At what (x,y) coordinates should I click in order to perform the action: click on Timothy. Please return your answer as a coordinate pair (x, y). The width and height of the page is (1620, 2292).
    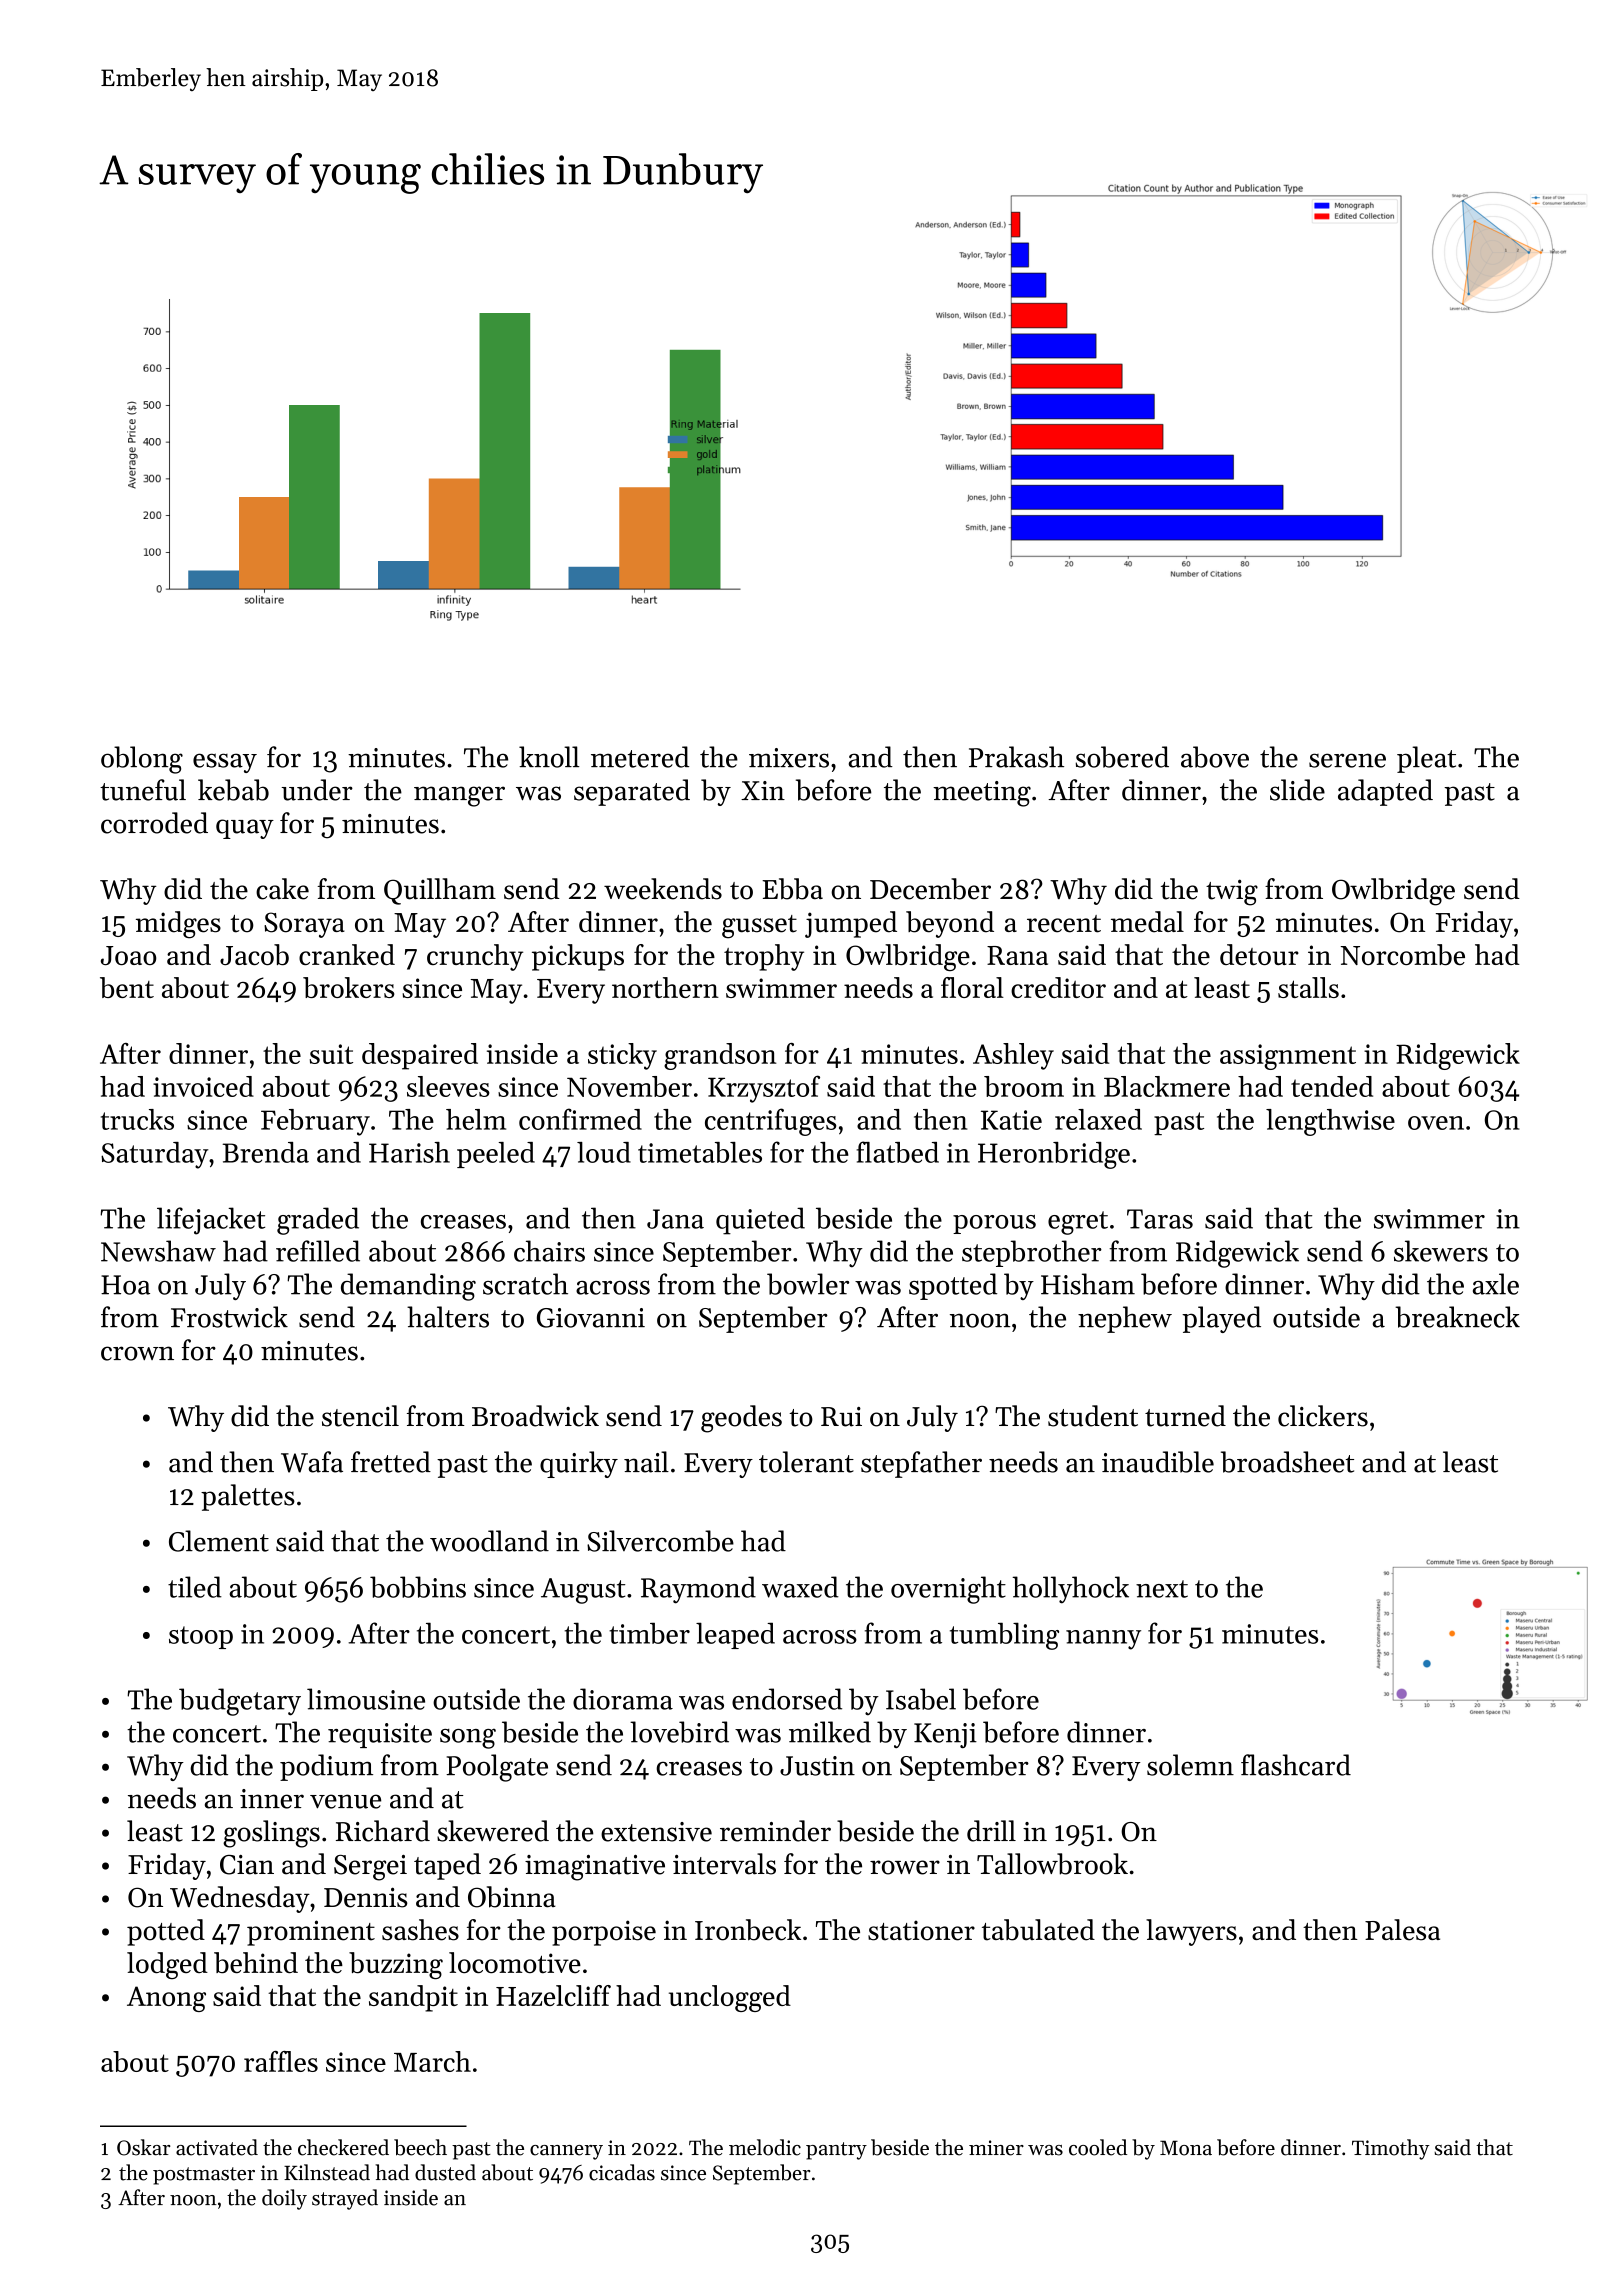
    Looking at the image, I should click on (1390, 2149).
